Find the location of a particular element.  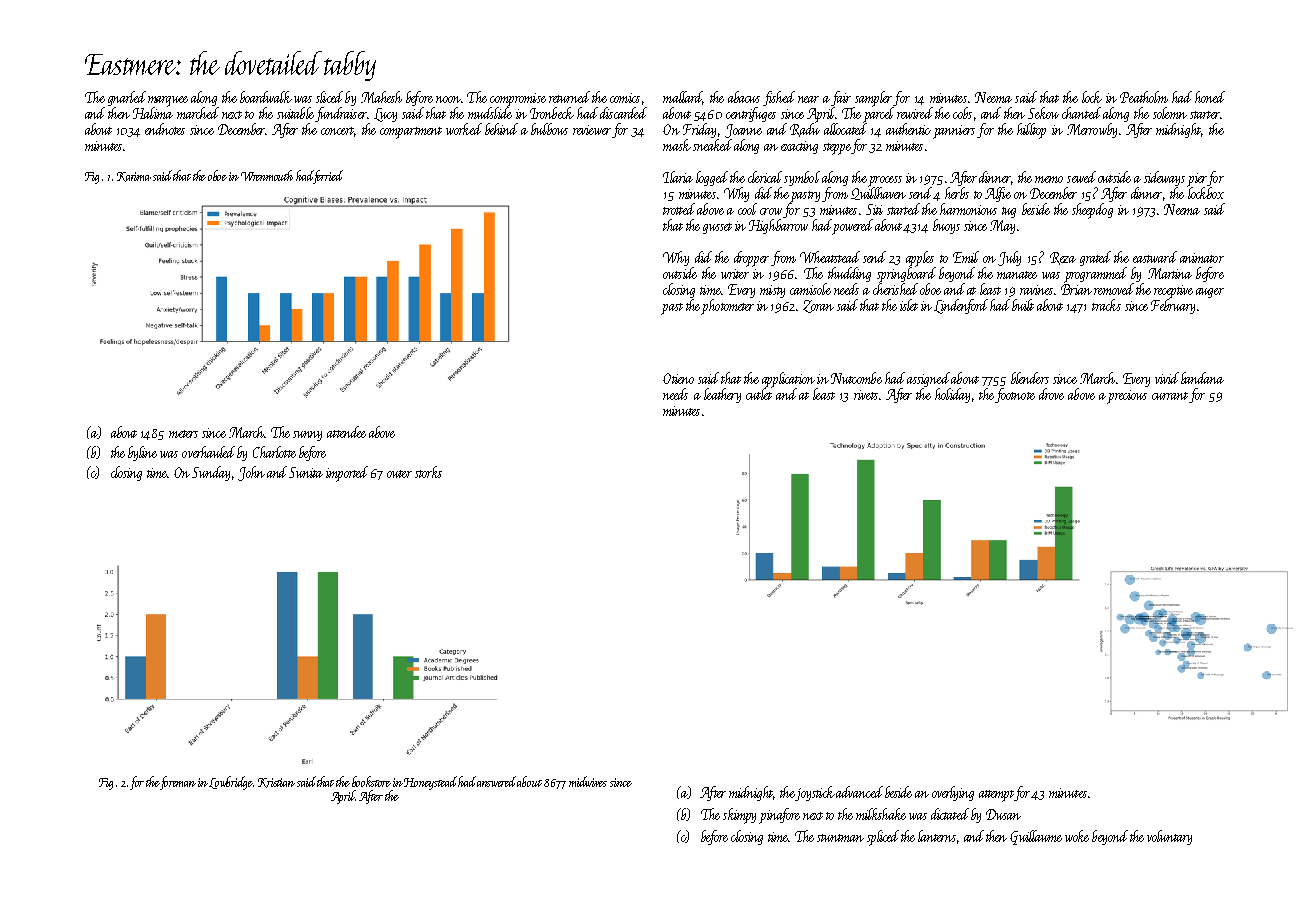

Lowbridge is located at coordinates (231, 783).
